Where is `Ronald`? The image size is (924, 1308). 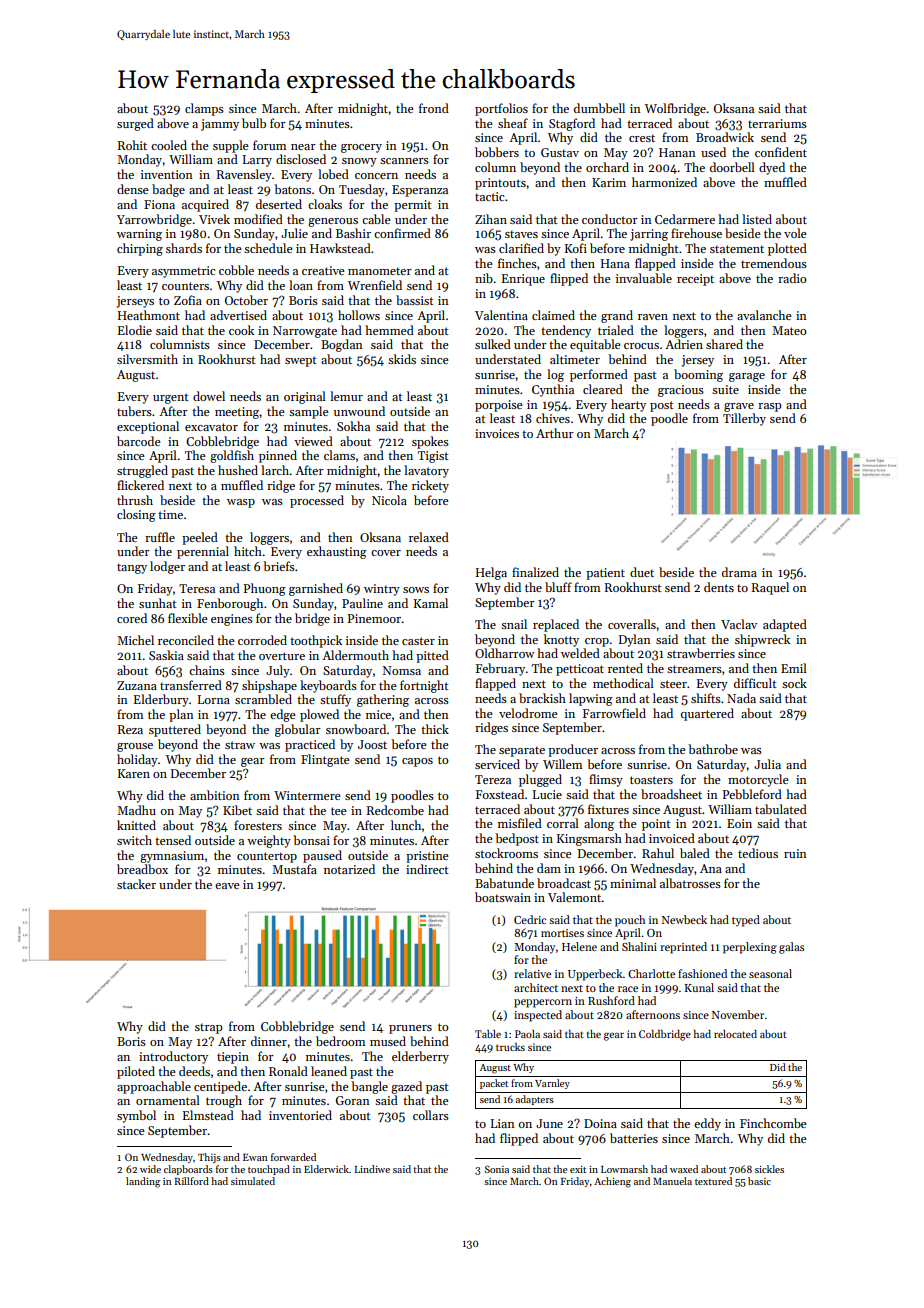
Ronald is located at coordinates (288, 1071).
